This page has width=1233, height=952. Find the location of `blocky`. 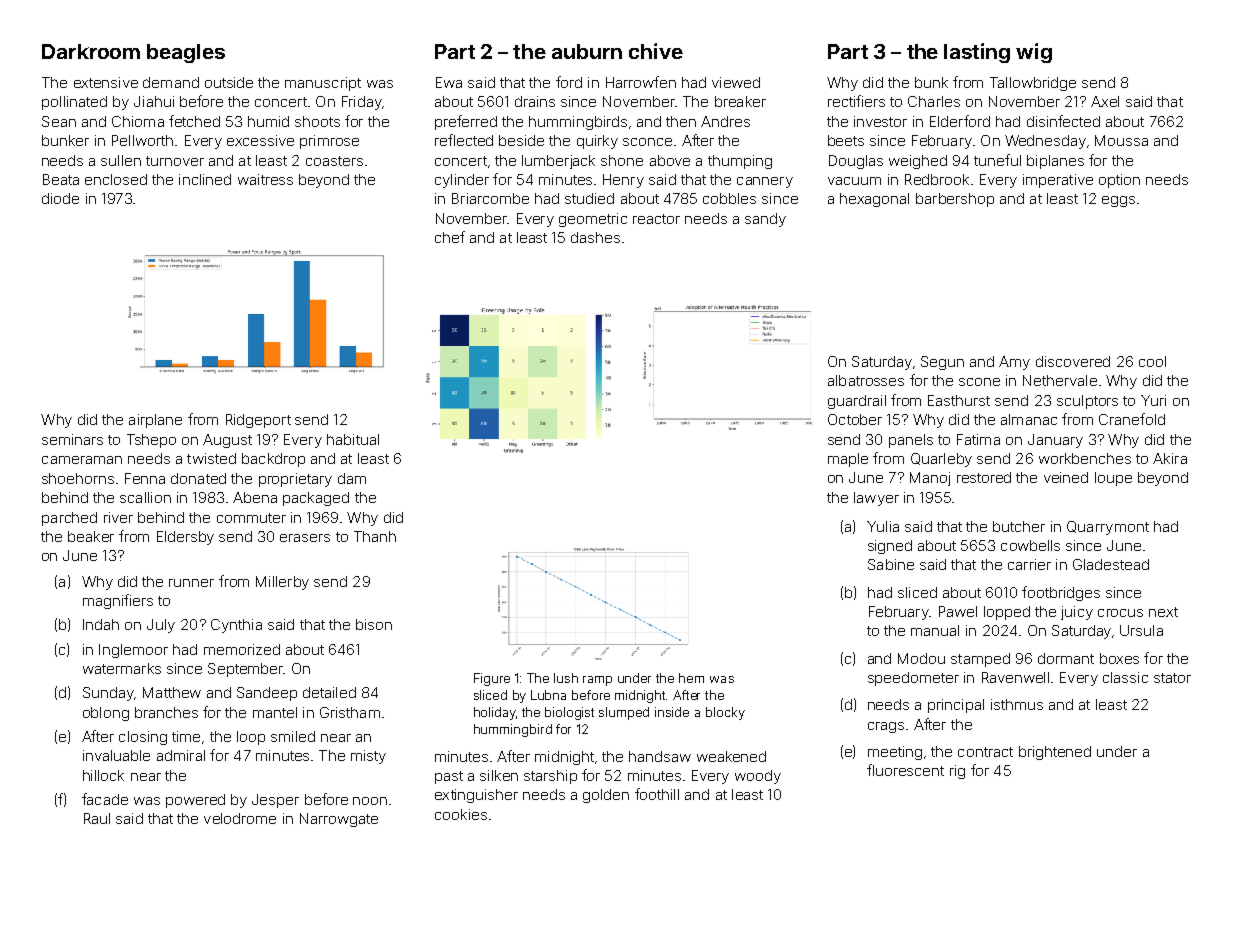

blocky is located at coordinates (725, 713).
